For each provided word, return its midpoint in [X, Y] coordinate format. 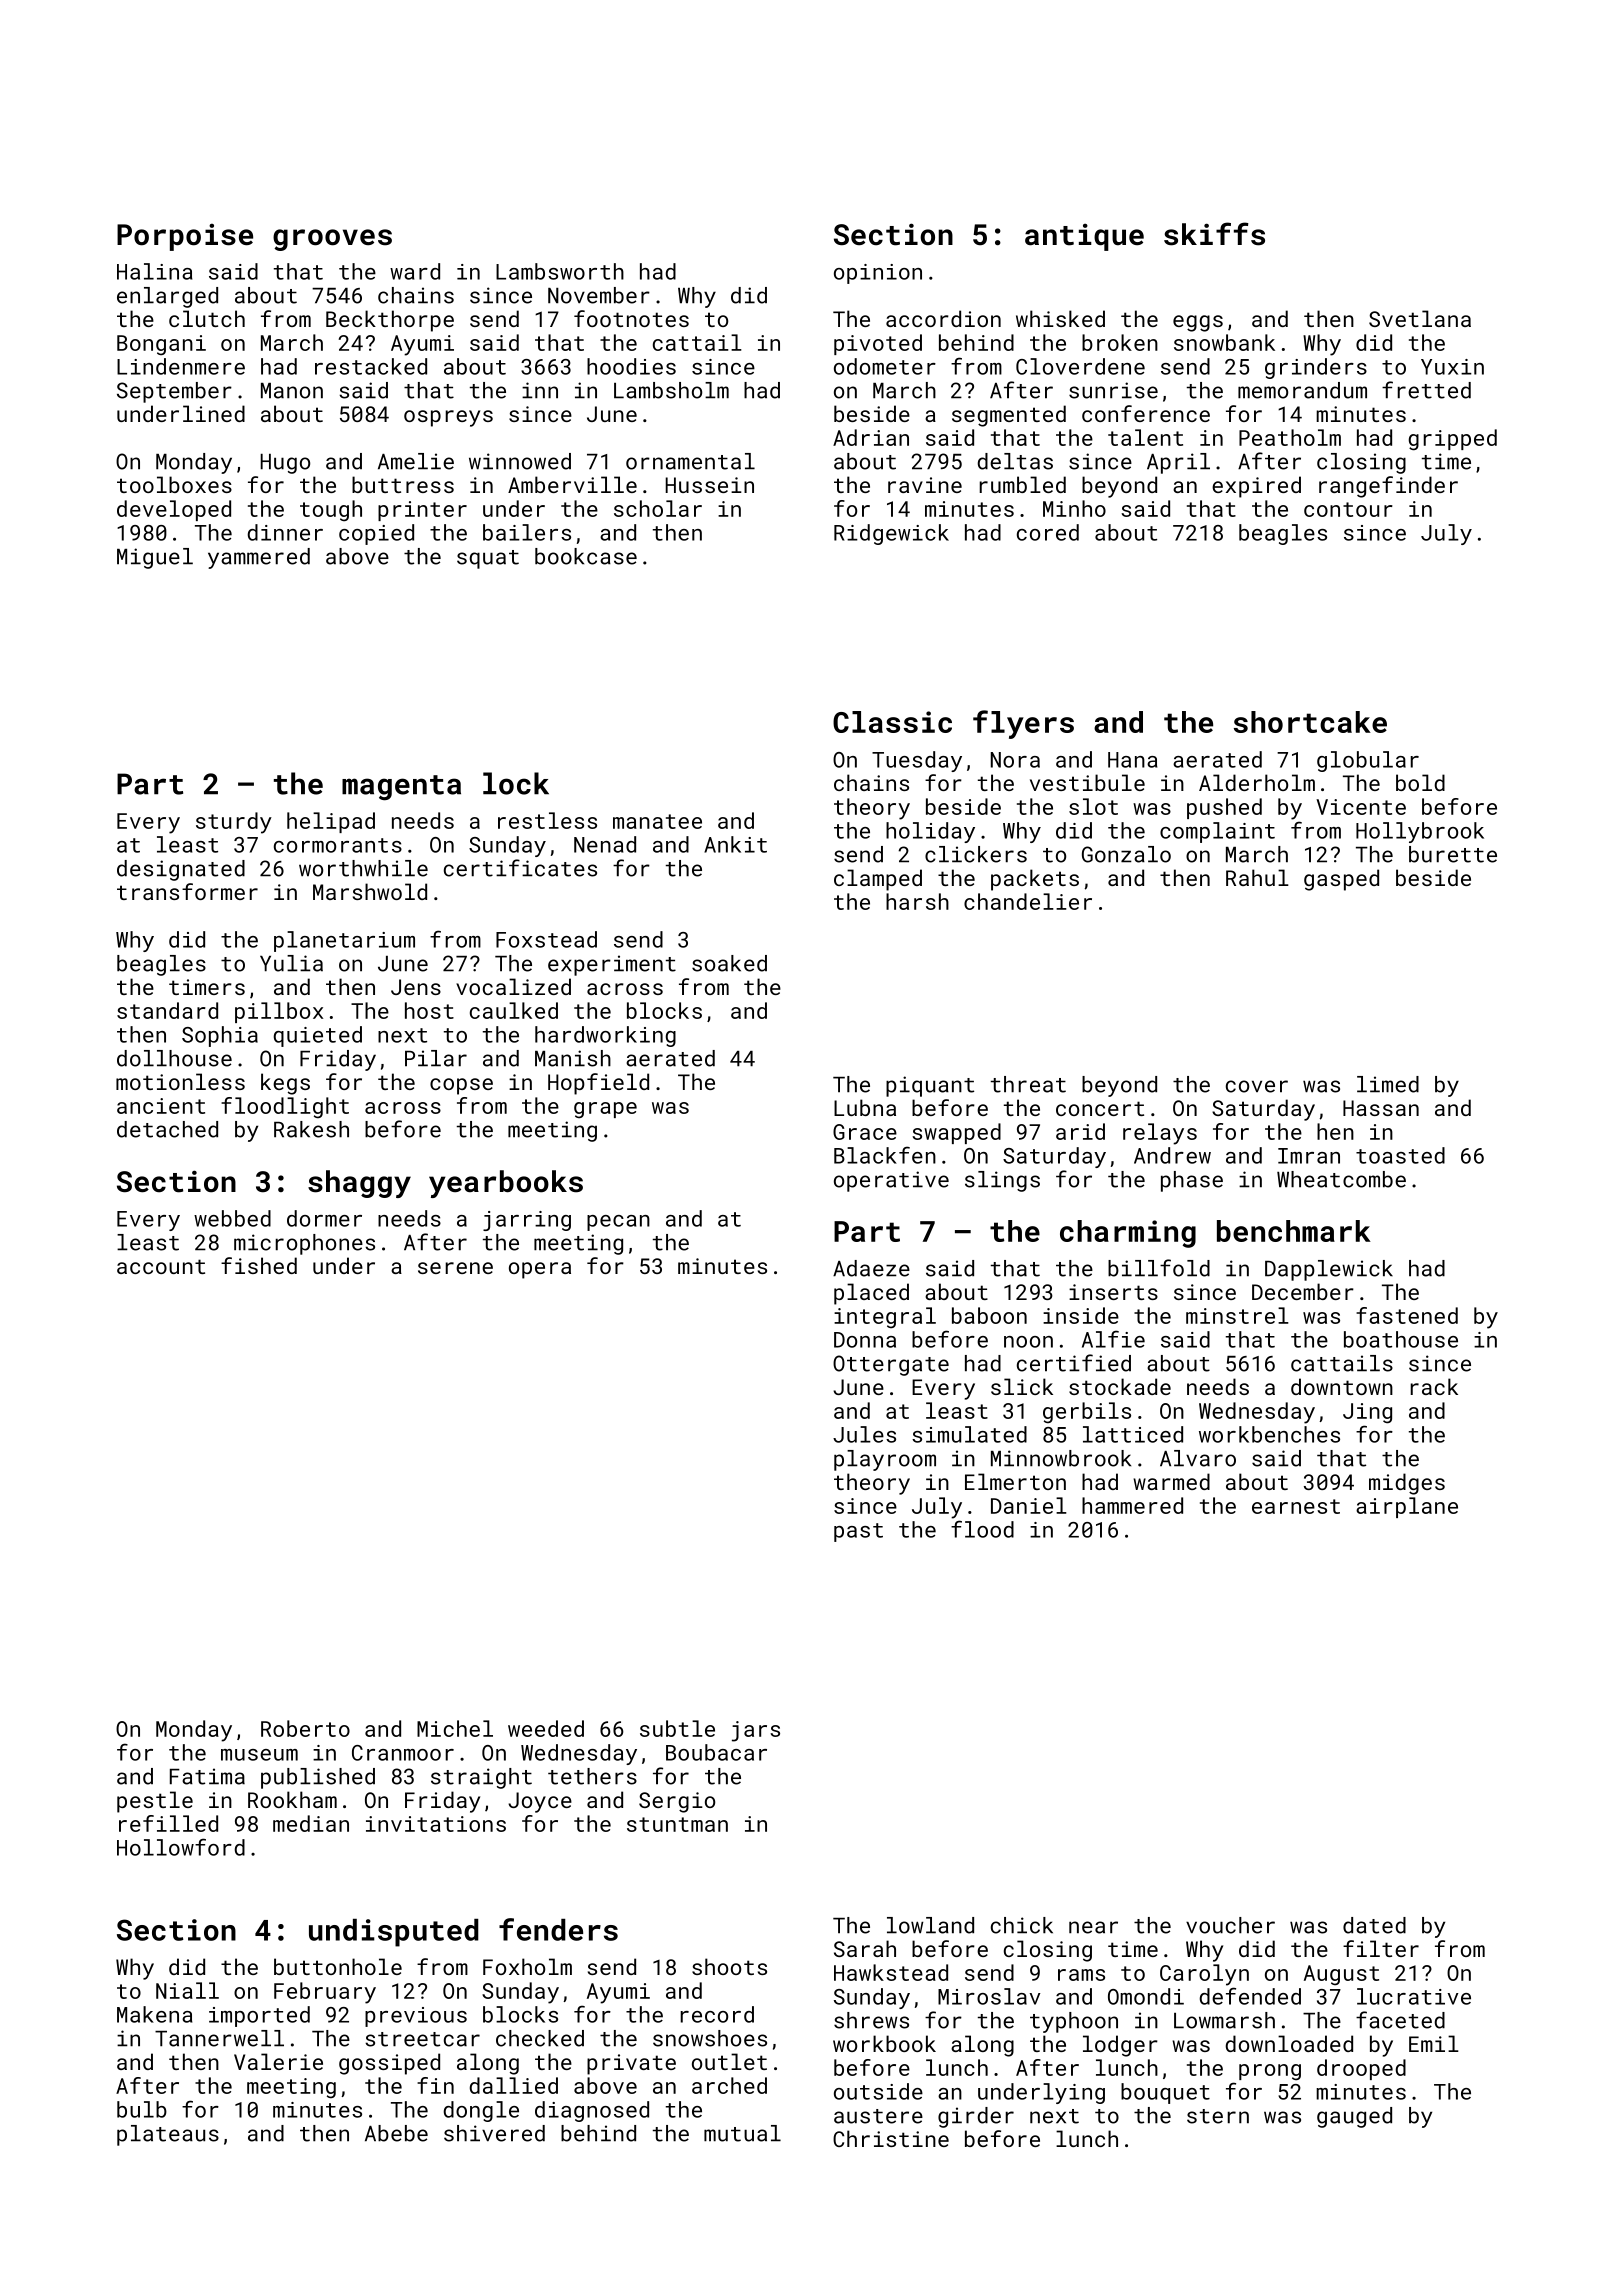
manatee [657, 821]
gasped [1341, 880]
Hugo [285, 464]
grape [605, 1110]
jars [756, 1731]
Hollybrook [1420, 832]
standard [167, 1010]
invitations [436, 1824]
